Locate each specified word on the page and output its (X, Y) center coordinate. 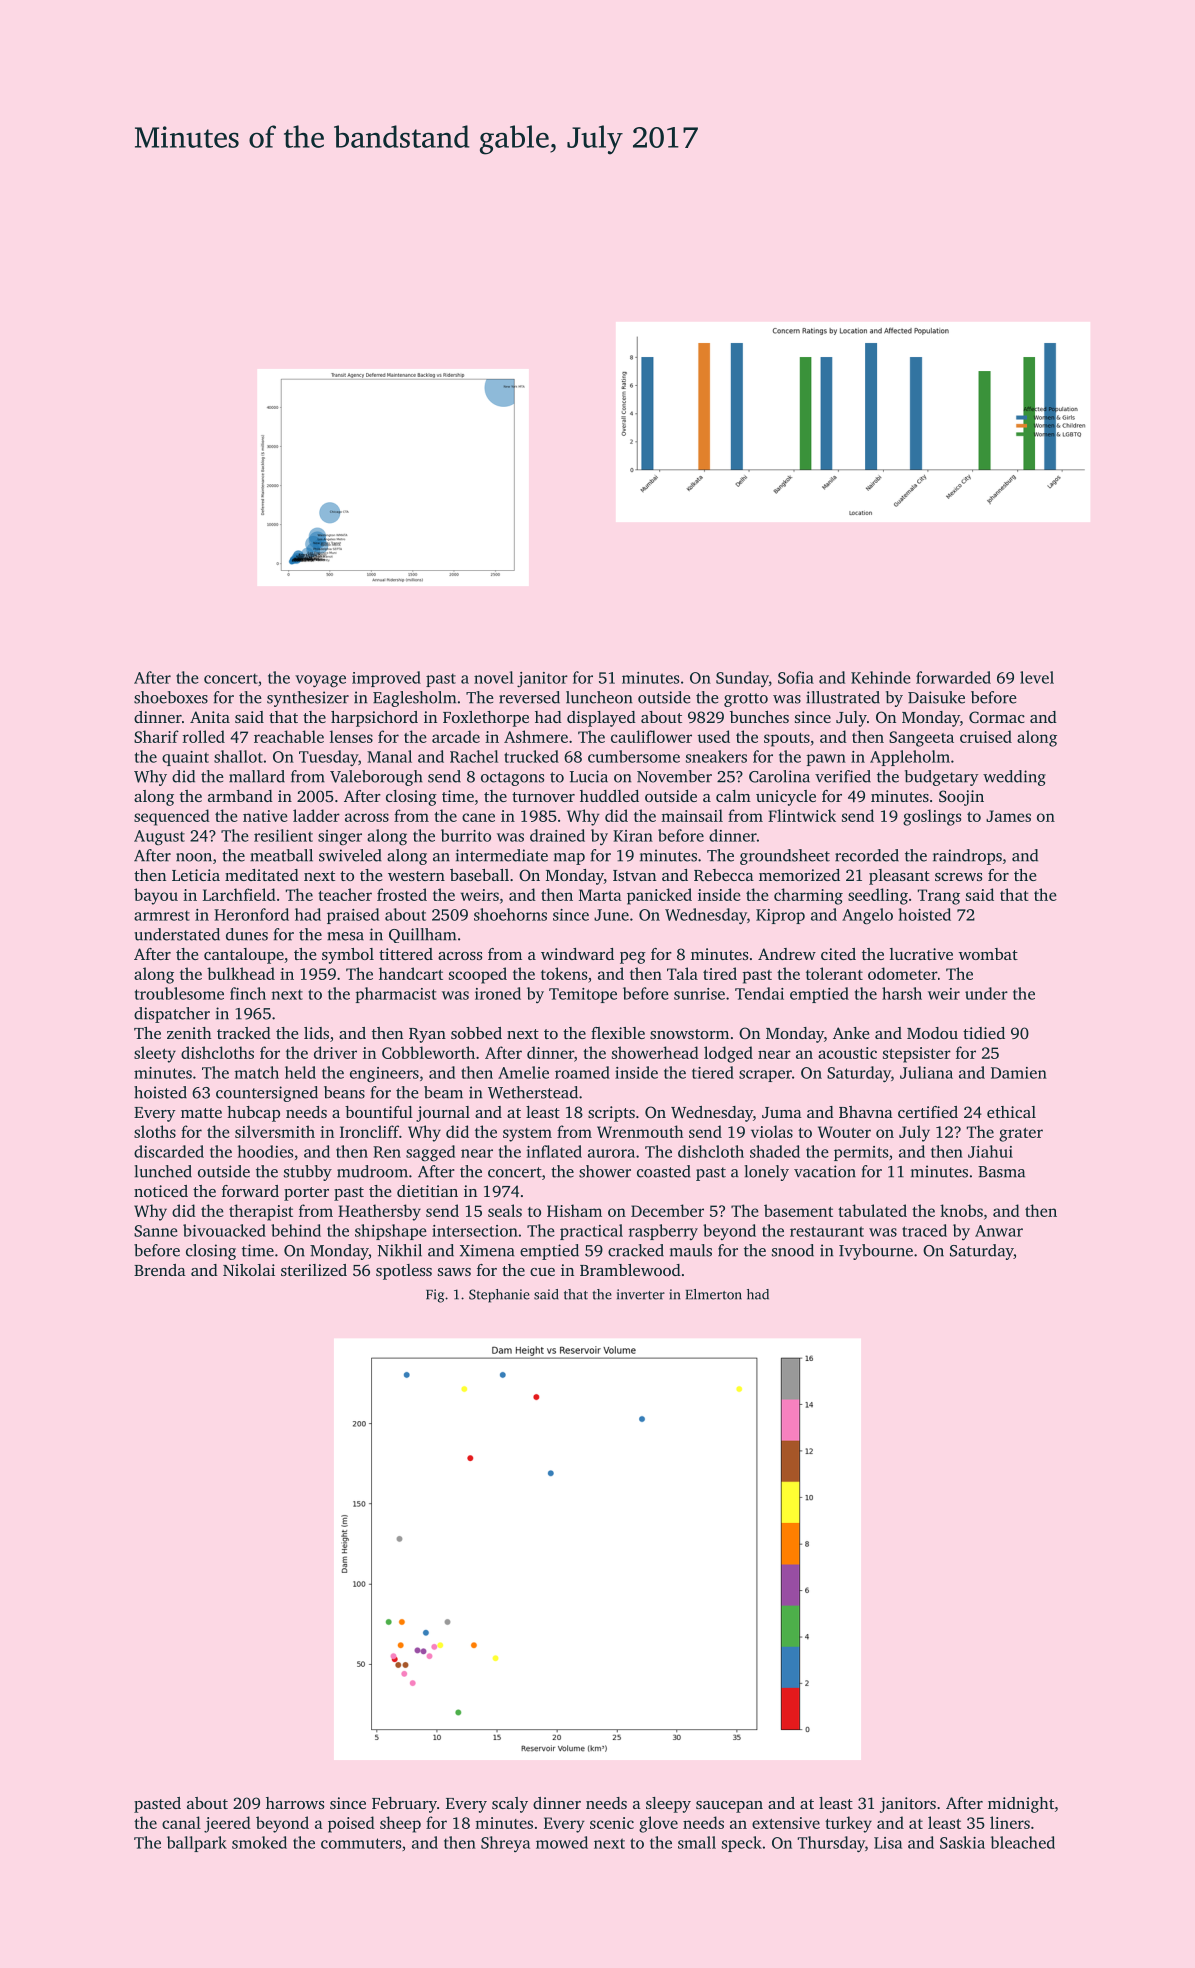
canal (181, 1822)
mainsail (692, 815)
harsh (902, 993)
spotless (404, 1272)
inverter (641, 1294)
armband (240, 796)
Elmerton (714, 1294)
